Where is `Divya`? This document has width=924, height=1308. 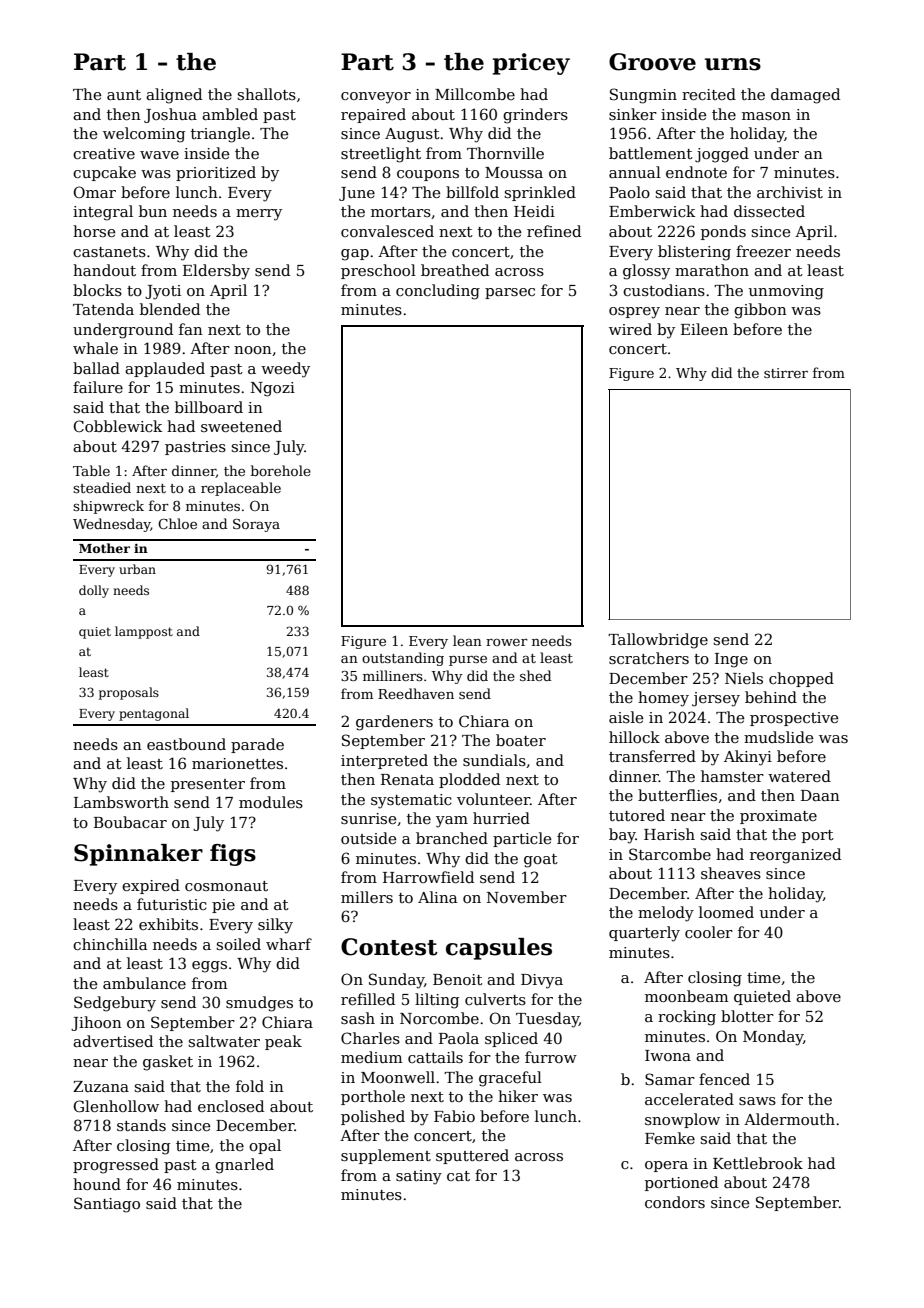
Divya is located at coordinates (542, 981).
